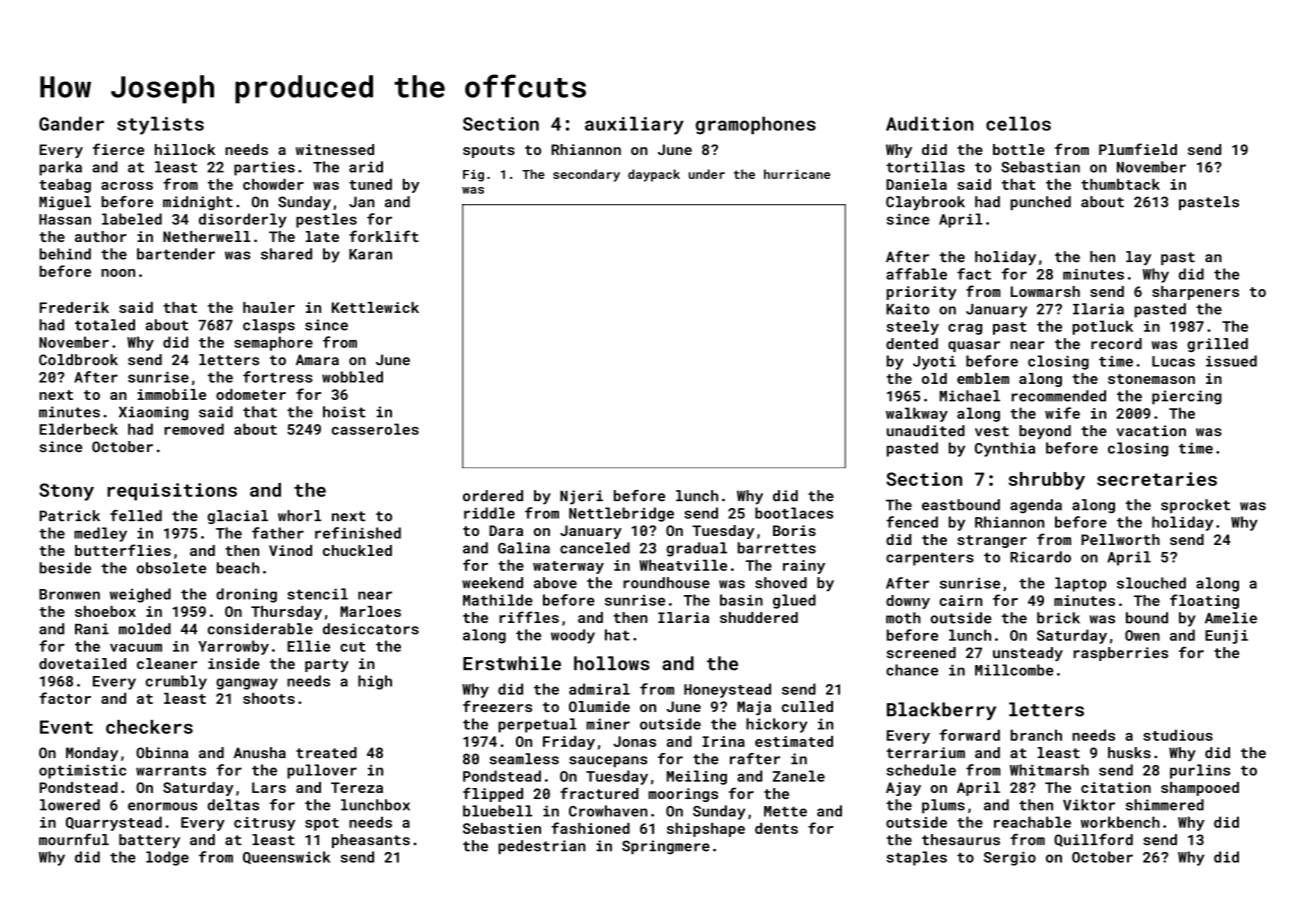  Describe the element at coordinates (1195, 293) in the screenshot. I see `sharpeners` at that location.
